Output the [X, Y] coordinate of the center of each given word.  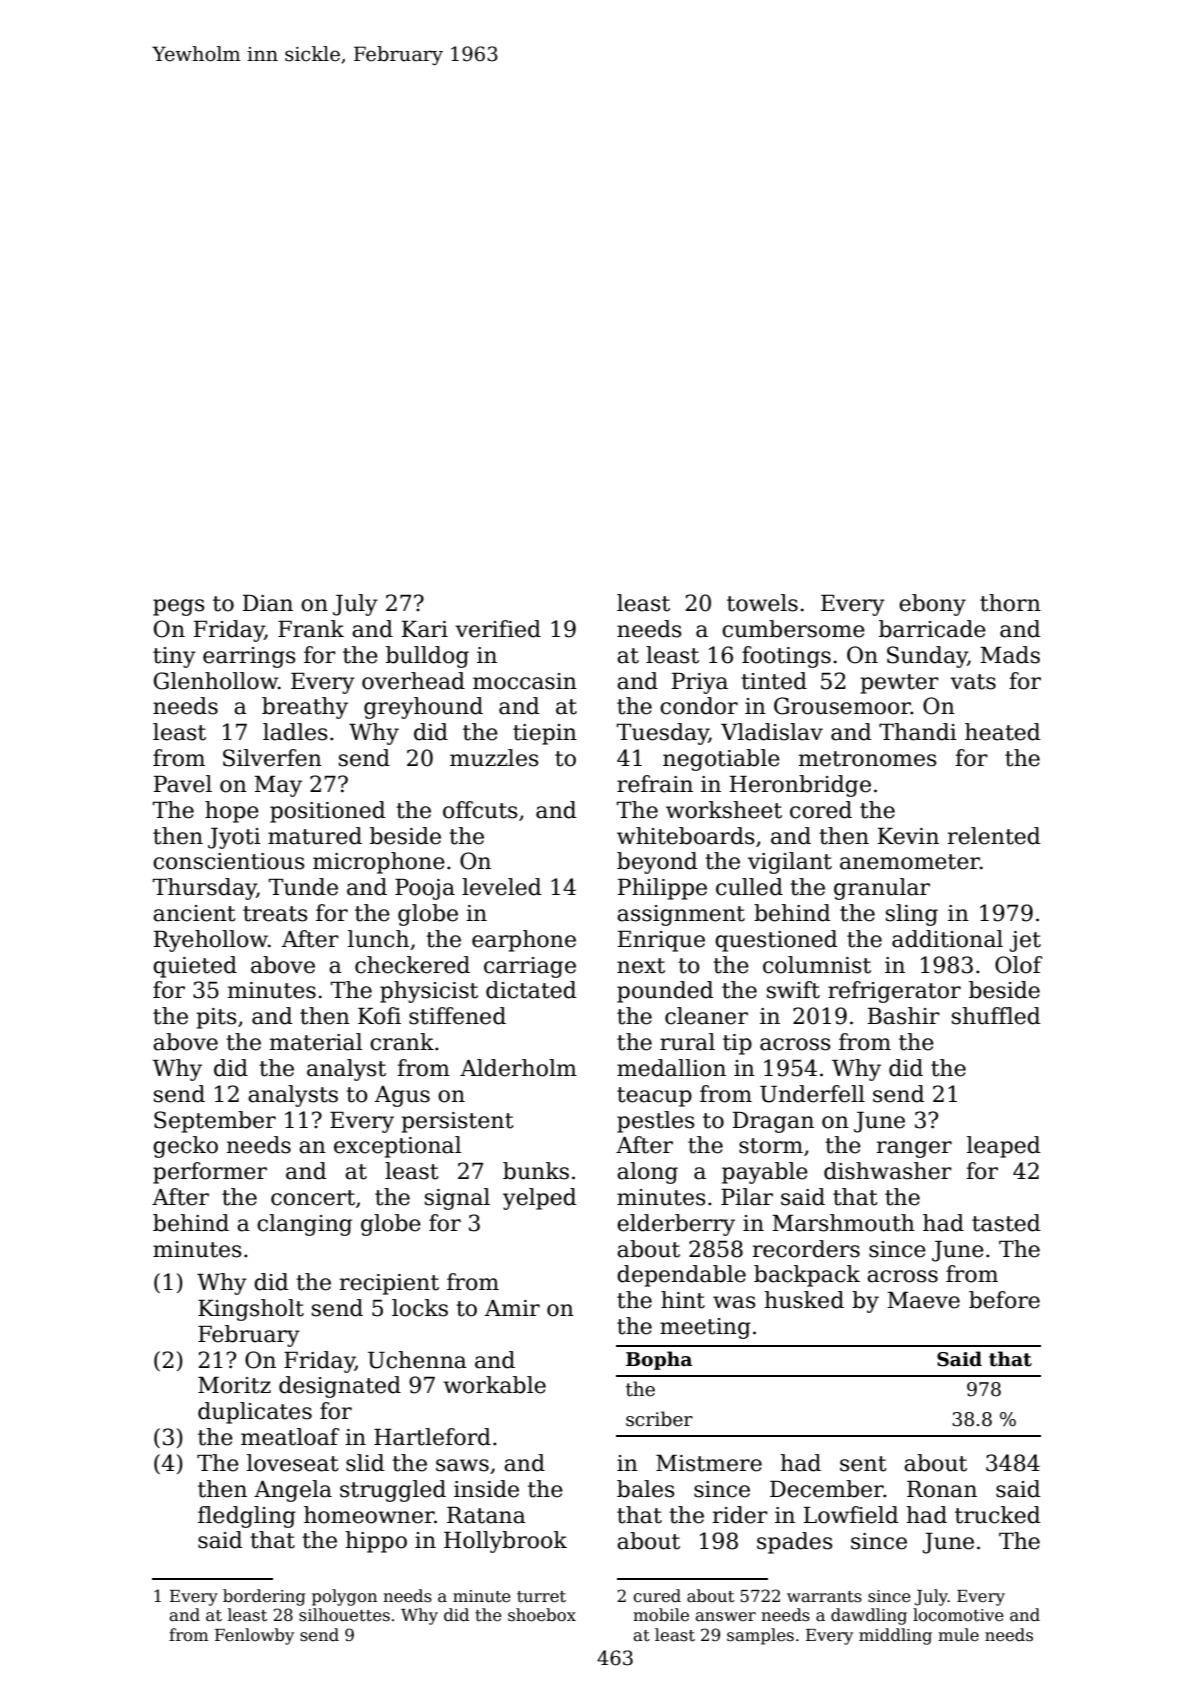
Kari [425, 629]
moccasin [525, 681]
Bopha [659, 1360]
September [215, 1122]
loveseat [293, 1463]
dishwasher [888, 1171]
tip [737, 1044]
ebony [932, 605]
